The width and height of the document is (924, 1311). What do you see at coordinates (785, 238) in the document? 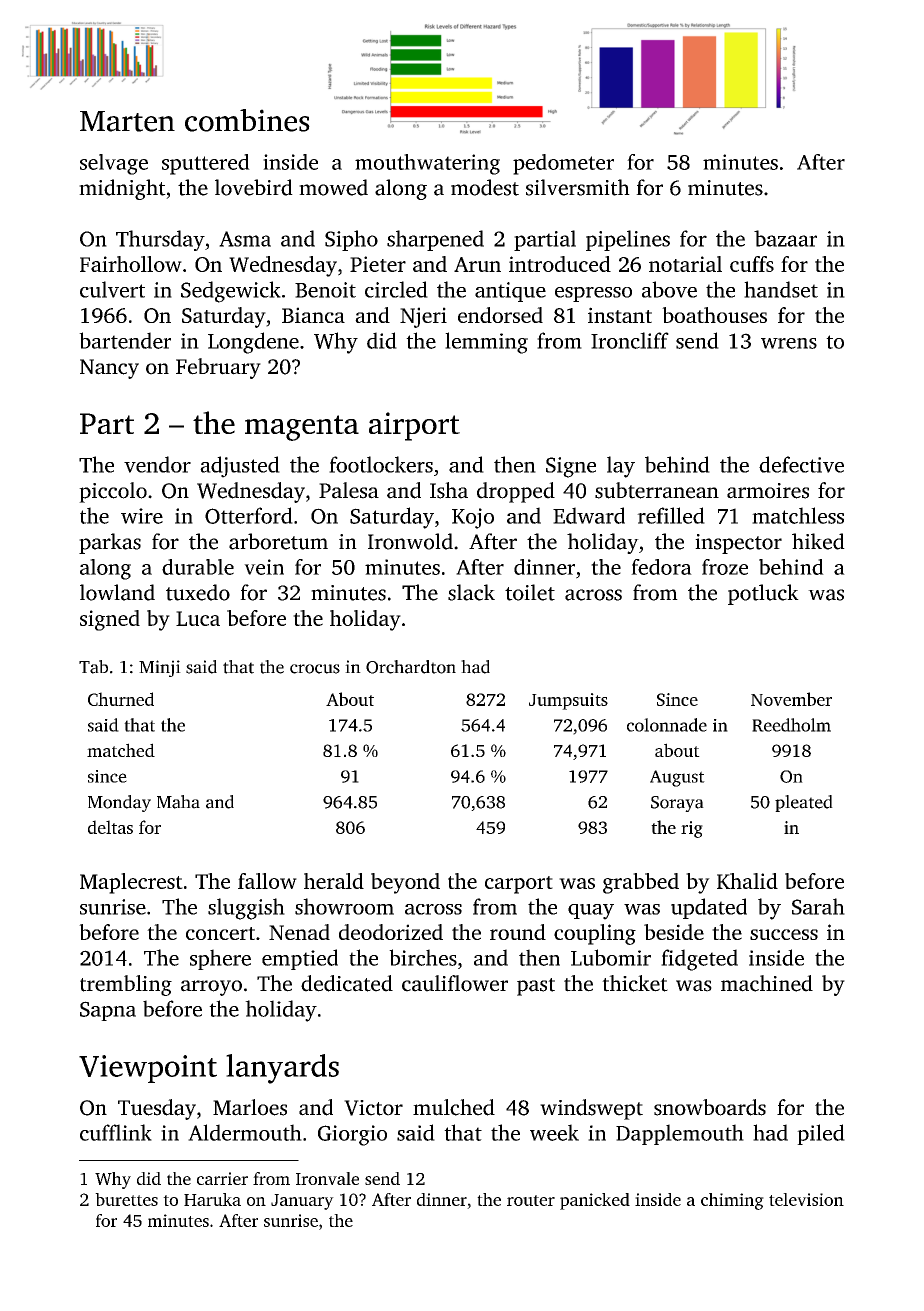
I see `bazaar` at bounding box center [785, 238].
